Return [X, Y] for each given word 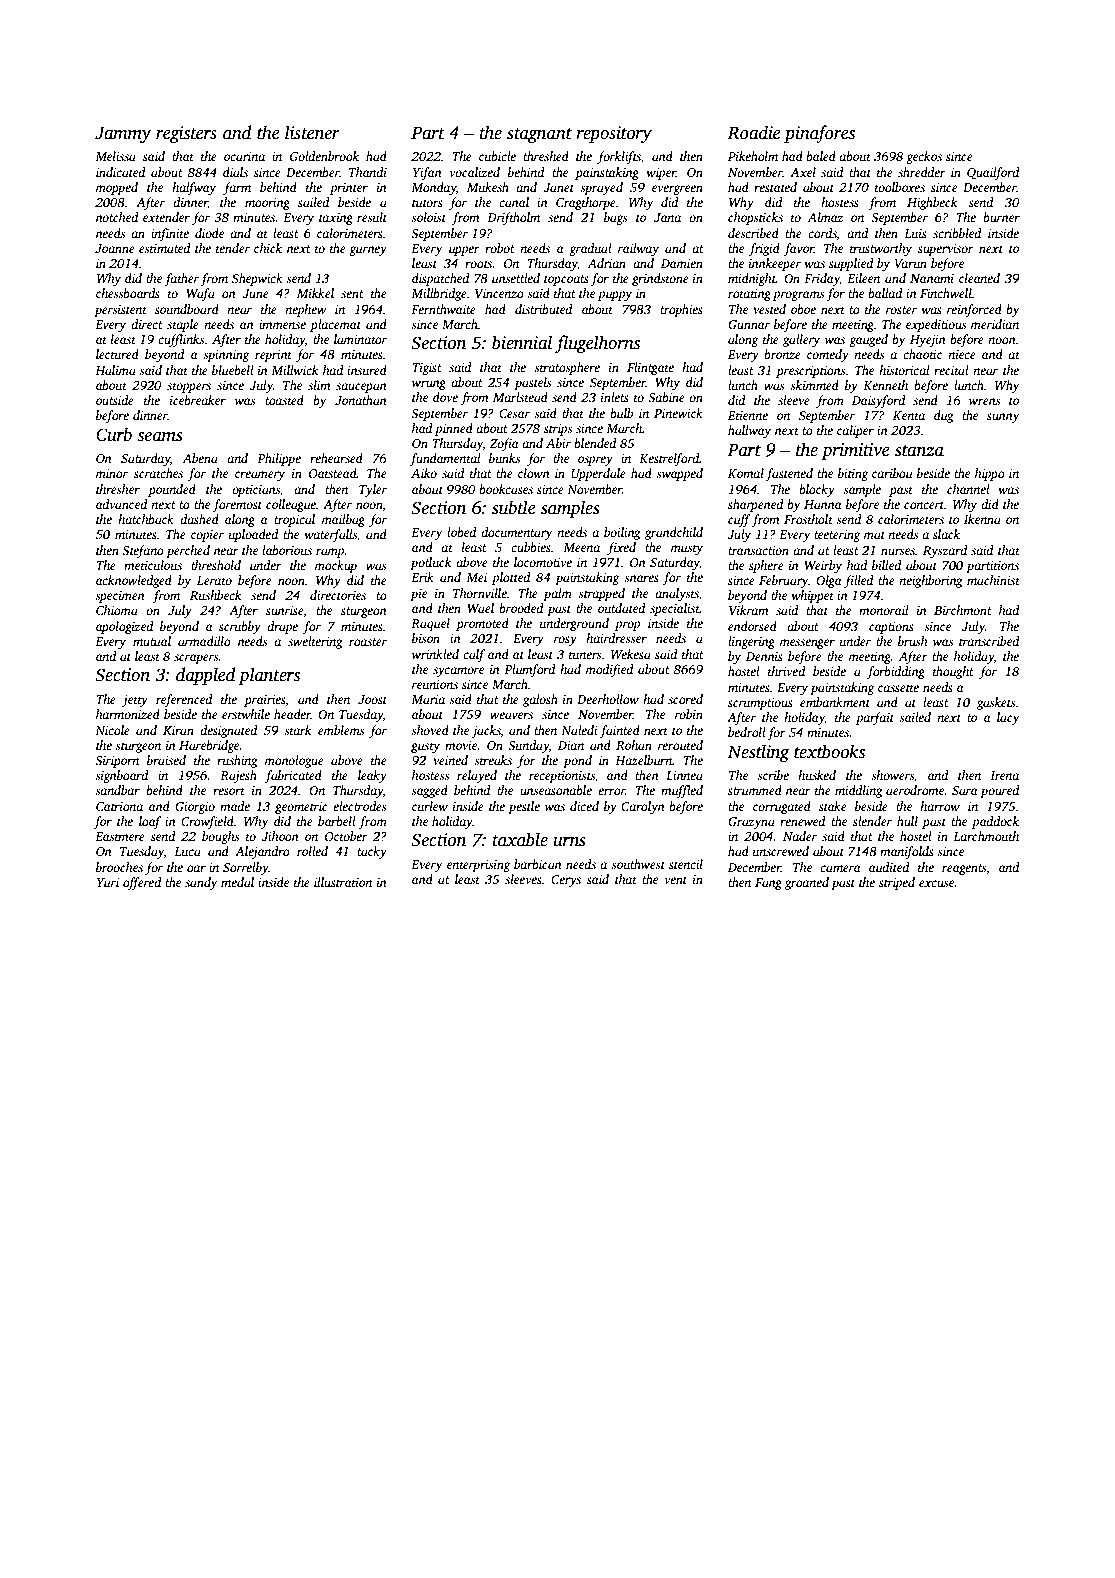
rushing [237, 761]
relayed [477, 776]
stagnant [539, 135]
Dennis [764, 656]
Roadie [754, 132]
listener [312, 132]
